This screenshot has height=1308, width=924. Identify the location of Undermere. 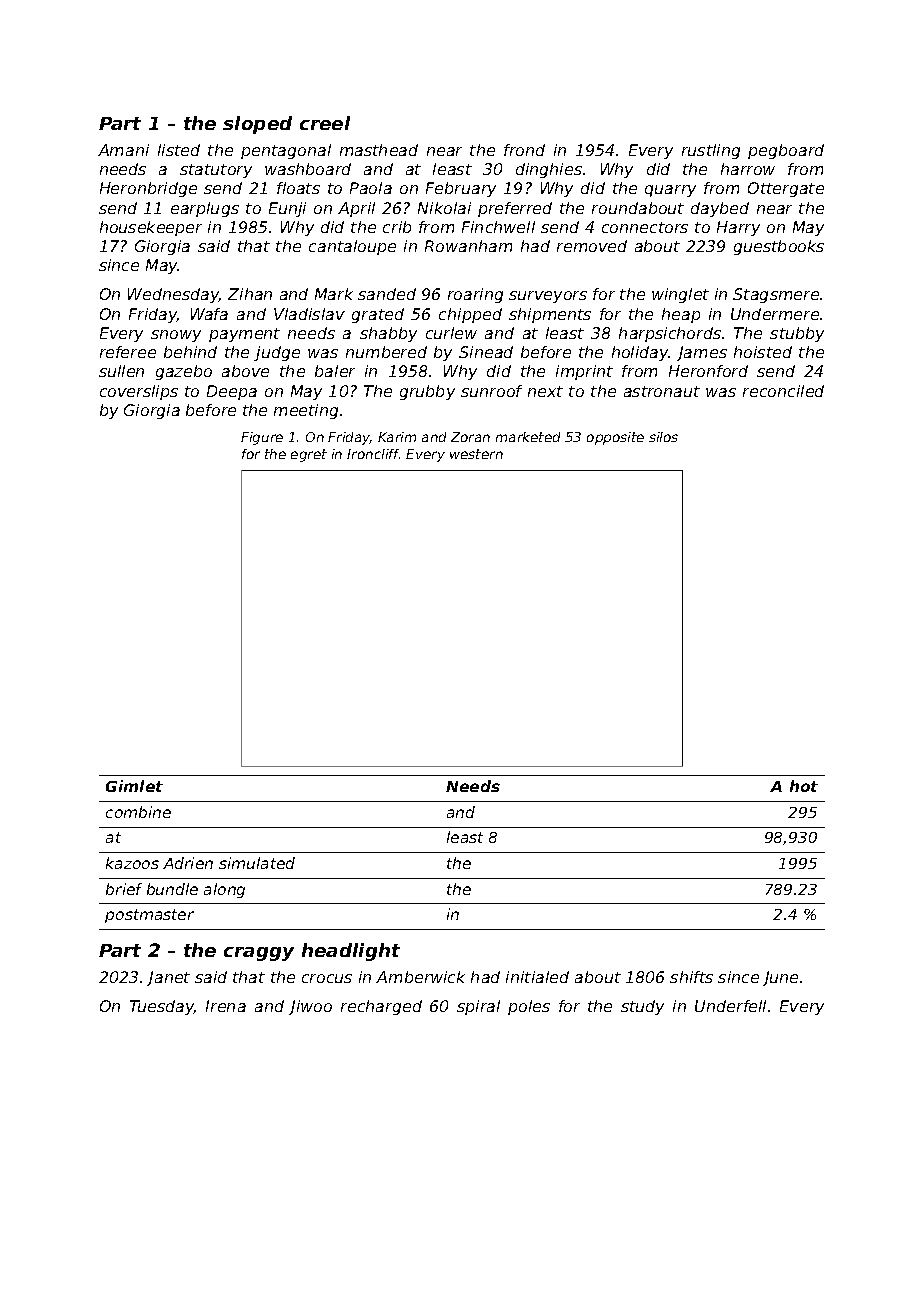
(775, 314).
